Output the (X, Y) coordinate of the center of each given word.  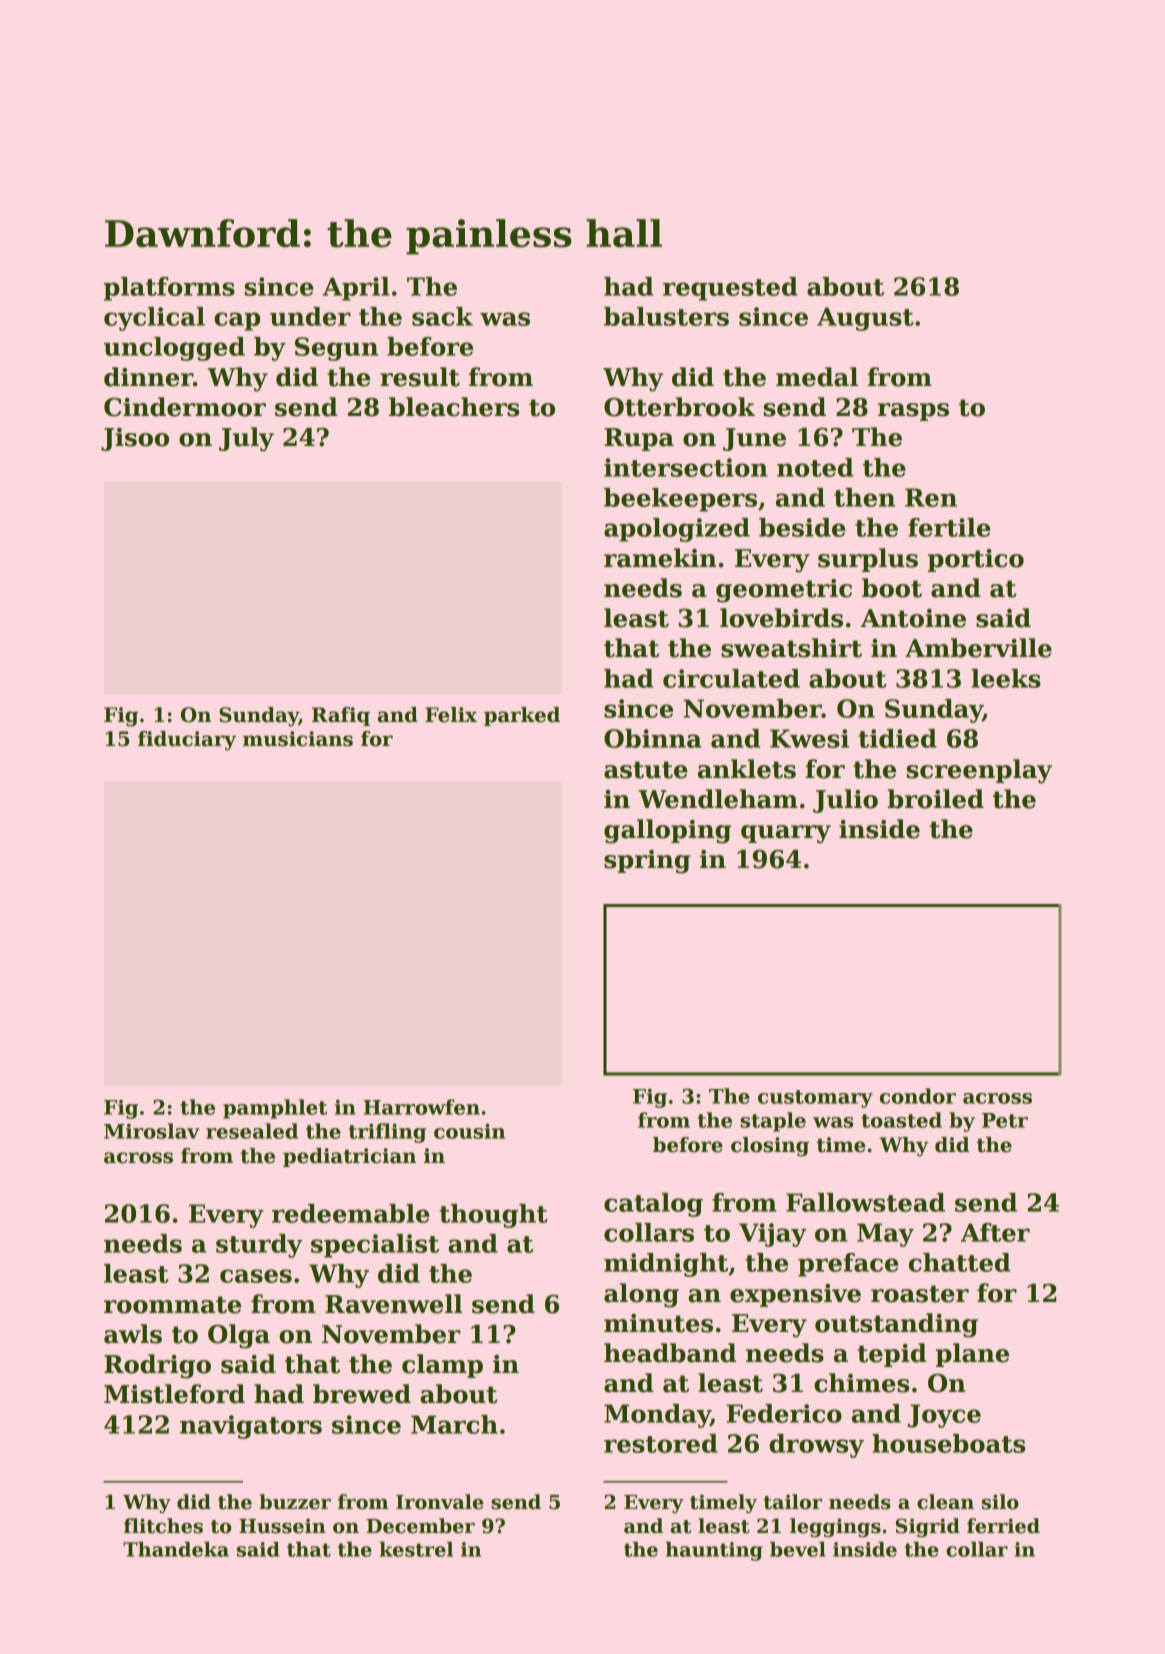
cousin (469, 1131)
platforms (169, 289)
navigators (251, 1427)
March (454, 1424)
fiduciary (187, 741)
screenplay (979, 771)
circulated (731, 678)
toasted (901, 1120)
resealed (252, 1131)
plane (972, 1355)
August (865, 319)
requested (730, 289)
